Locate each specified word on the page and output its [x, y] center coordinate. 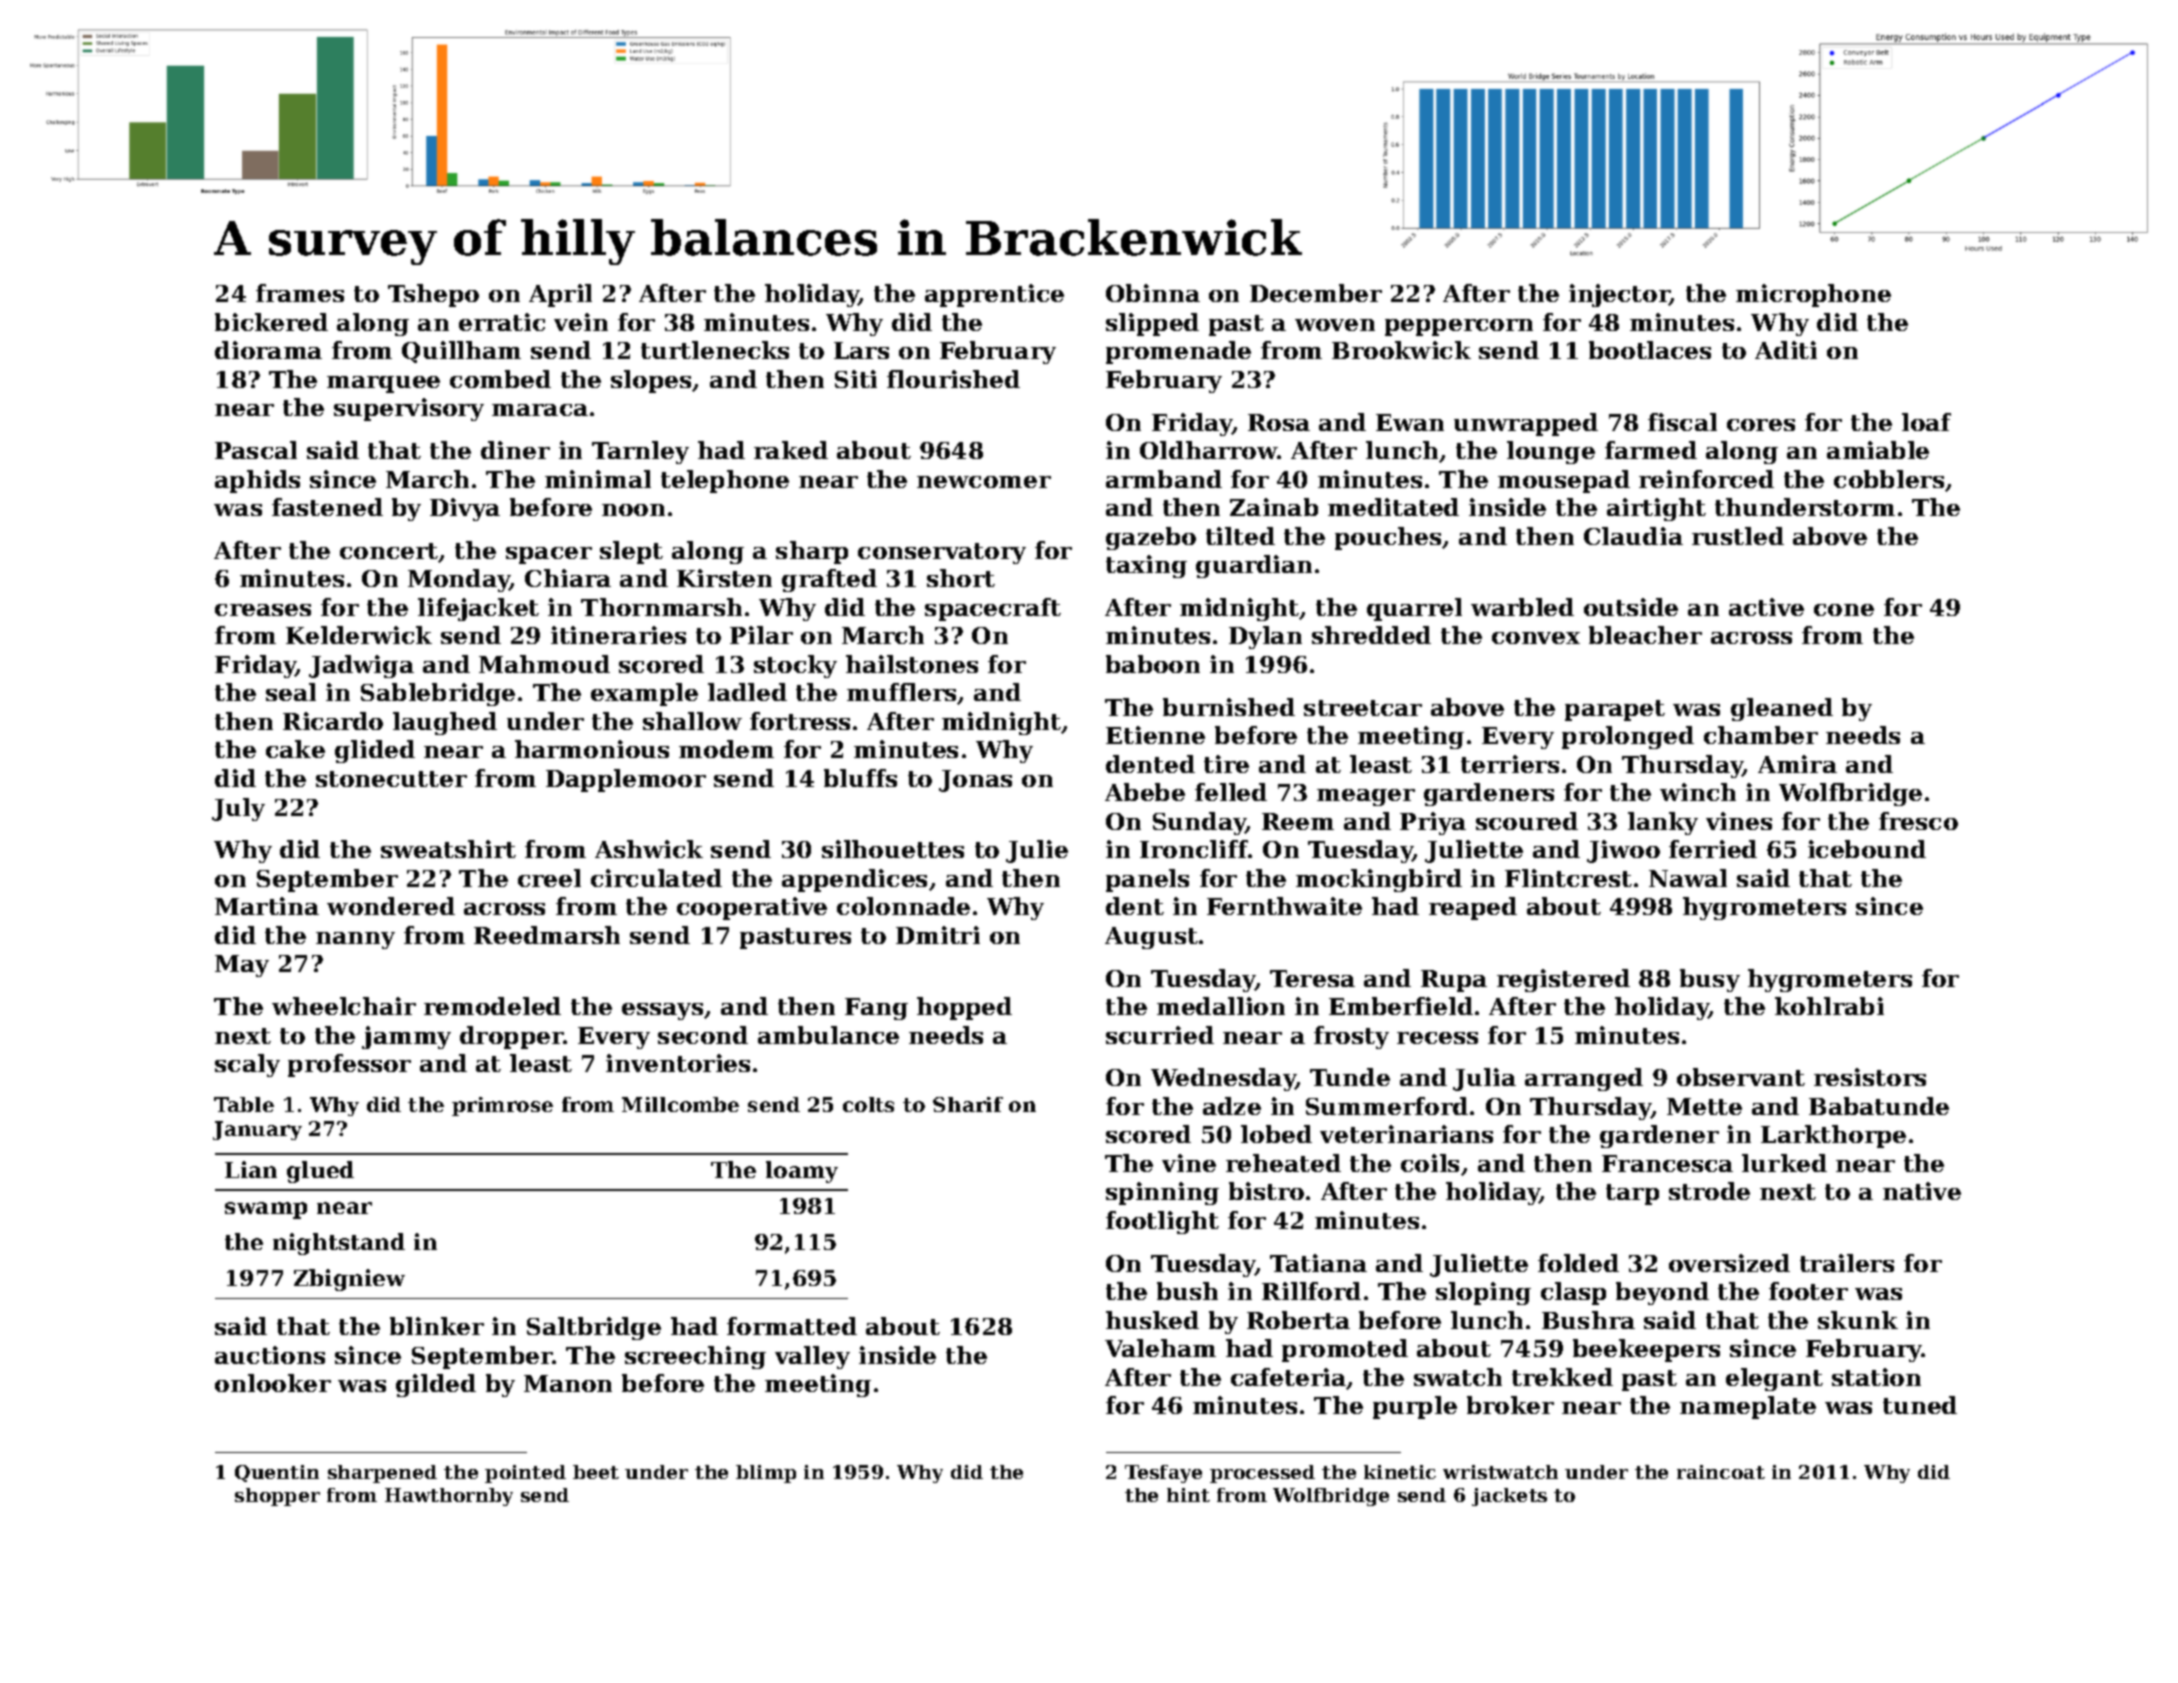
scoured [1527, 821]
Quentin [277, 1473]
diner [515, 450]
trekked [1562, 1377]
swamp [266, 1210]
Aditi [1786, 350]
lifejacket [478, 609]
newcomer [984, 482]
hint [1188, 1495]
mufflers [901, 692]
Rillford [1311, 1291]
